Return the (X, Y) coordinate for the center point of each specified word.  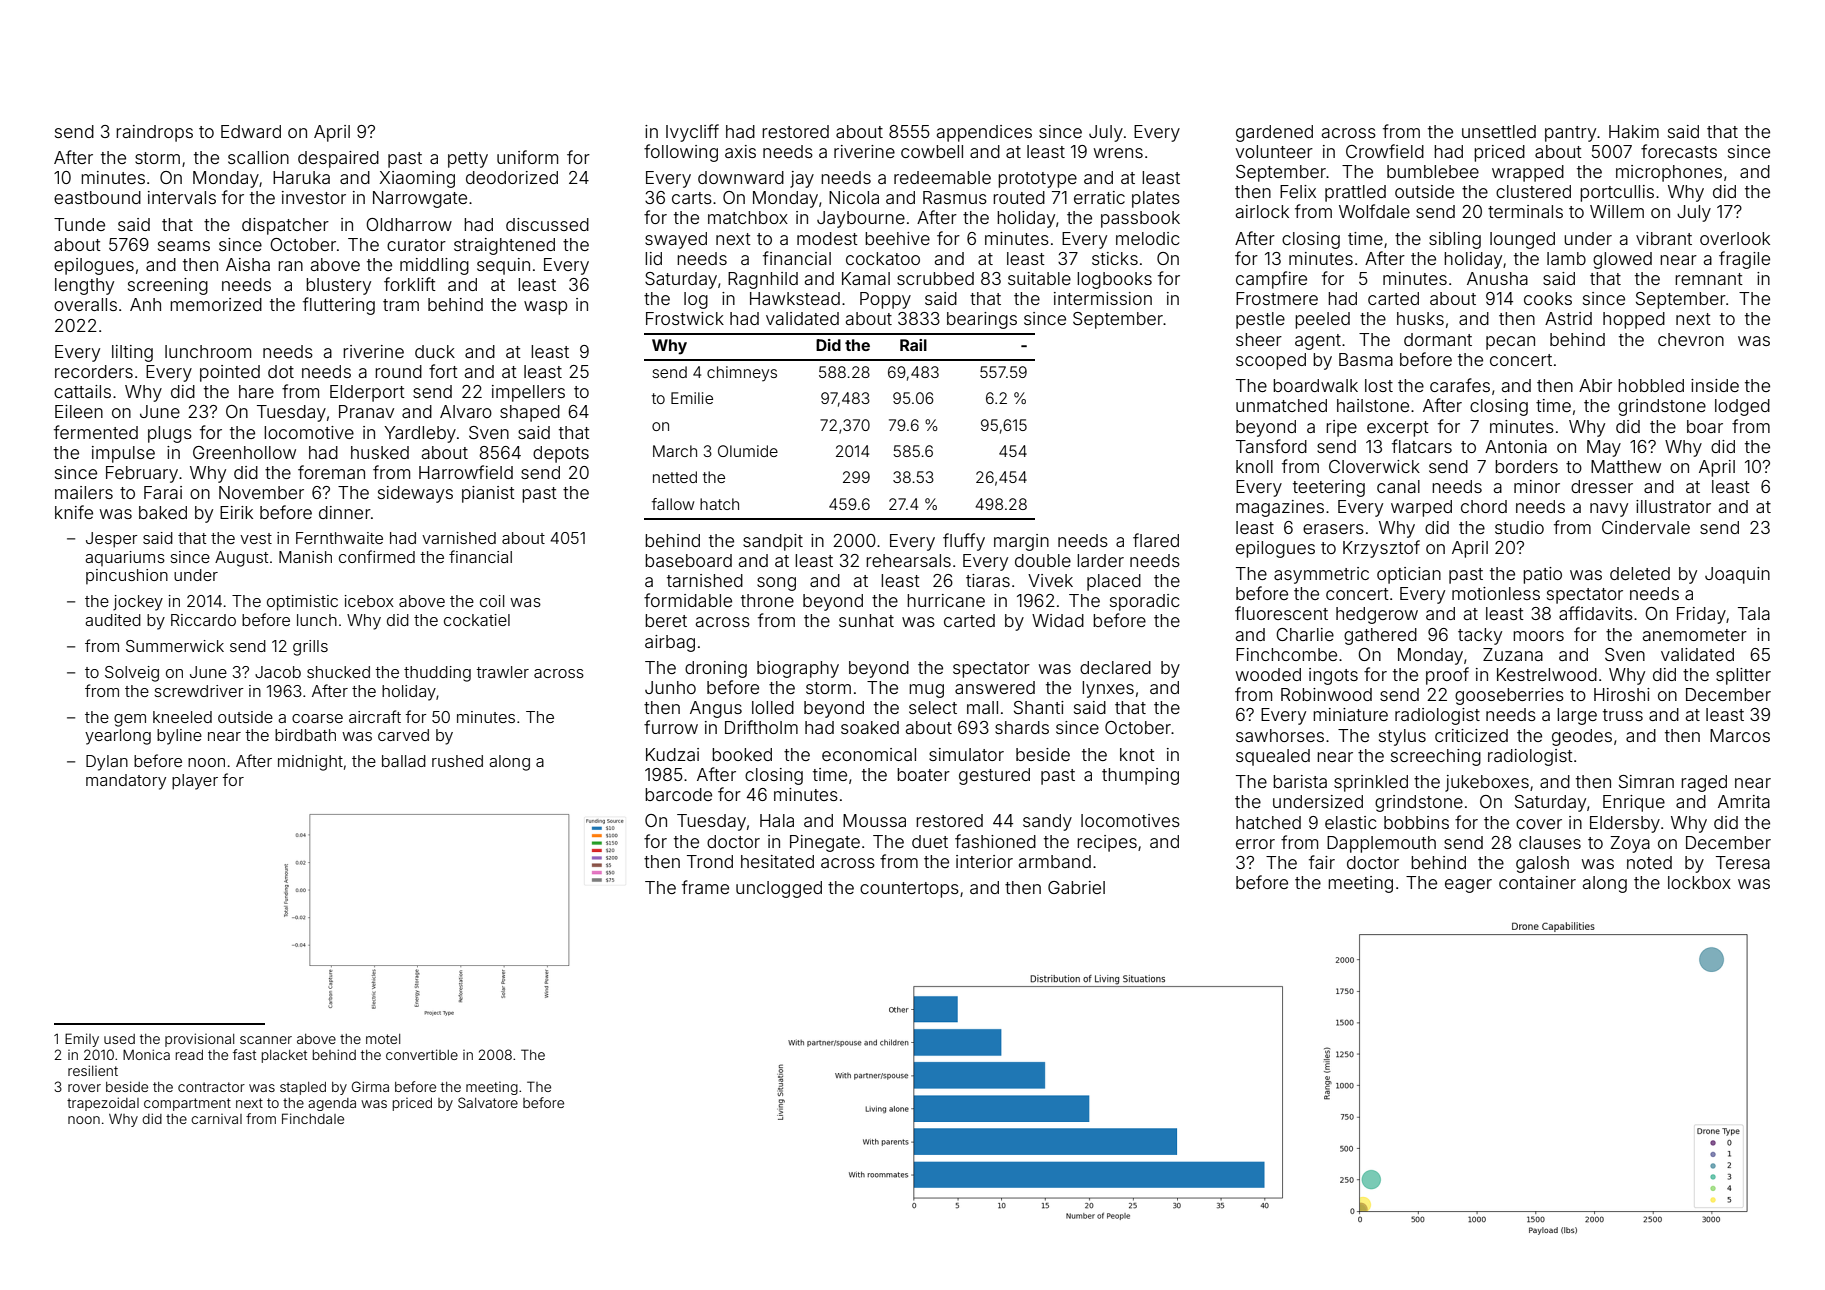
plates (1156, 199)
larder (1100, 560)
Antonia (1516, 446)
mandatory (126, 782)
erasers (1333, 529)
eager (1468, 886)
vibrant (1664, 238)
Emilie (692, 398)
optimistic (302, 603)
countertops (909, 890)
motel (383, 1039)
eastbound (97, 197)
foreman (331, 472)
